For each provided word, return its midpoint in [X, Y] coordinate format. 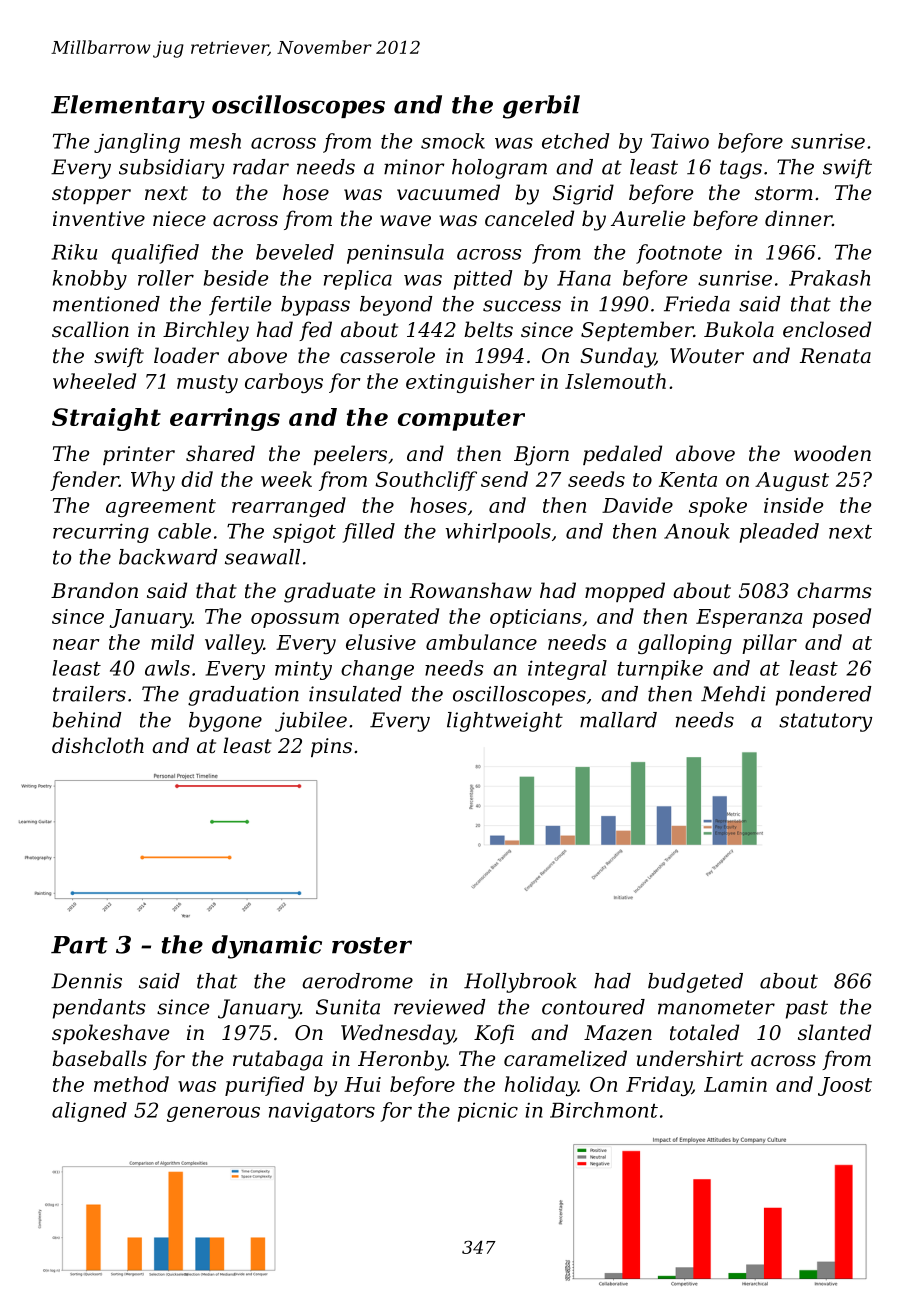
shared [220, 453]
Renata [835, 356]
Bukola [739, 329]
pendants [99, 1009]
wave [405, 221]
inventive [99, 219]
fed [315, 331]
